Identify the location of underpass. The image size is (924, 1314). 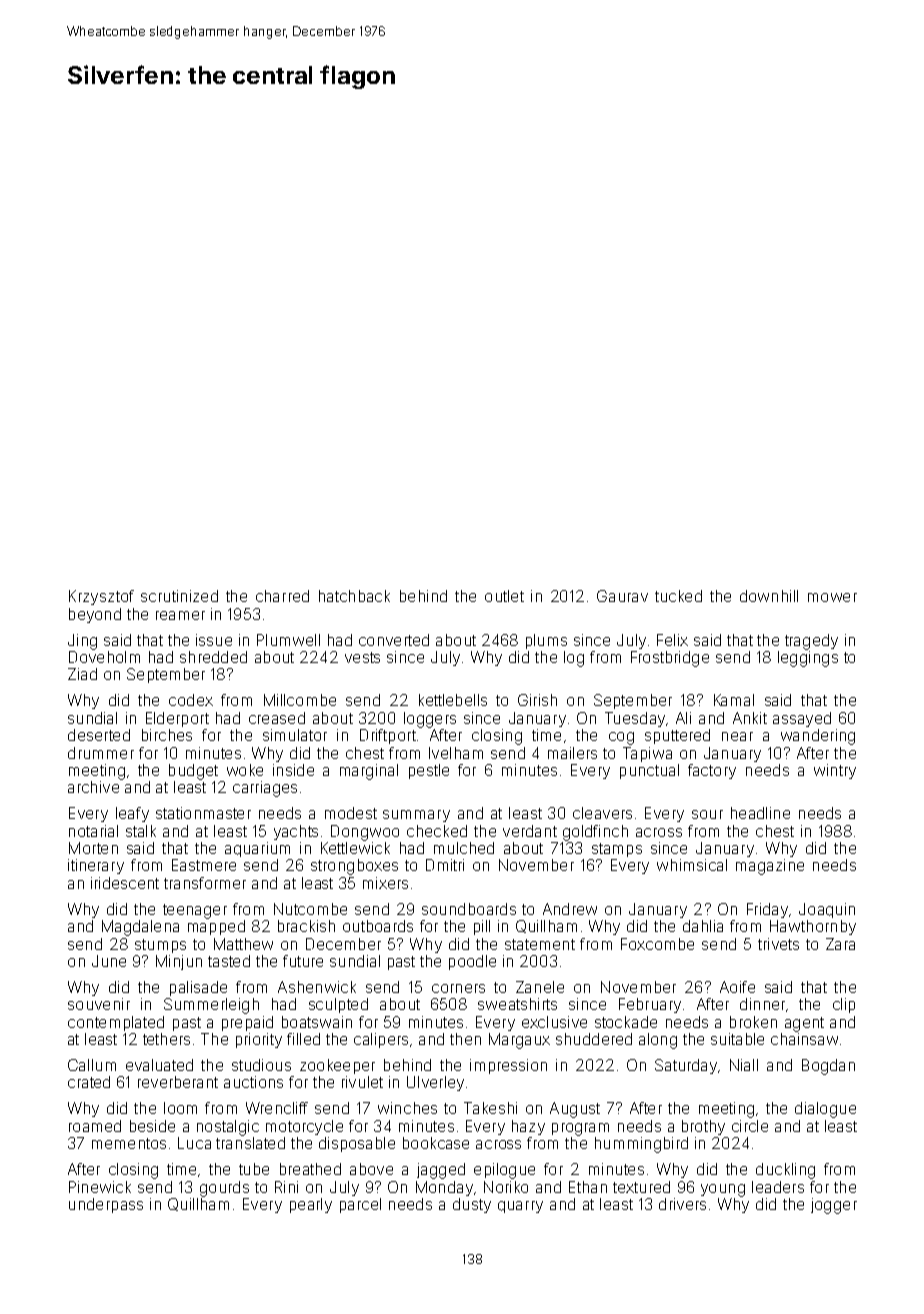
(106, 1205).
